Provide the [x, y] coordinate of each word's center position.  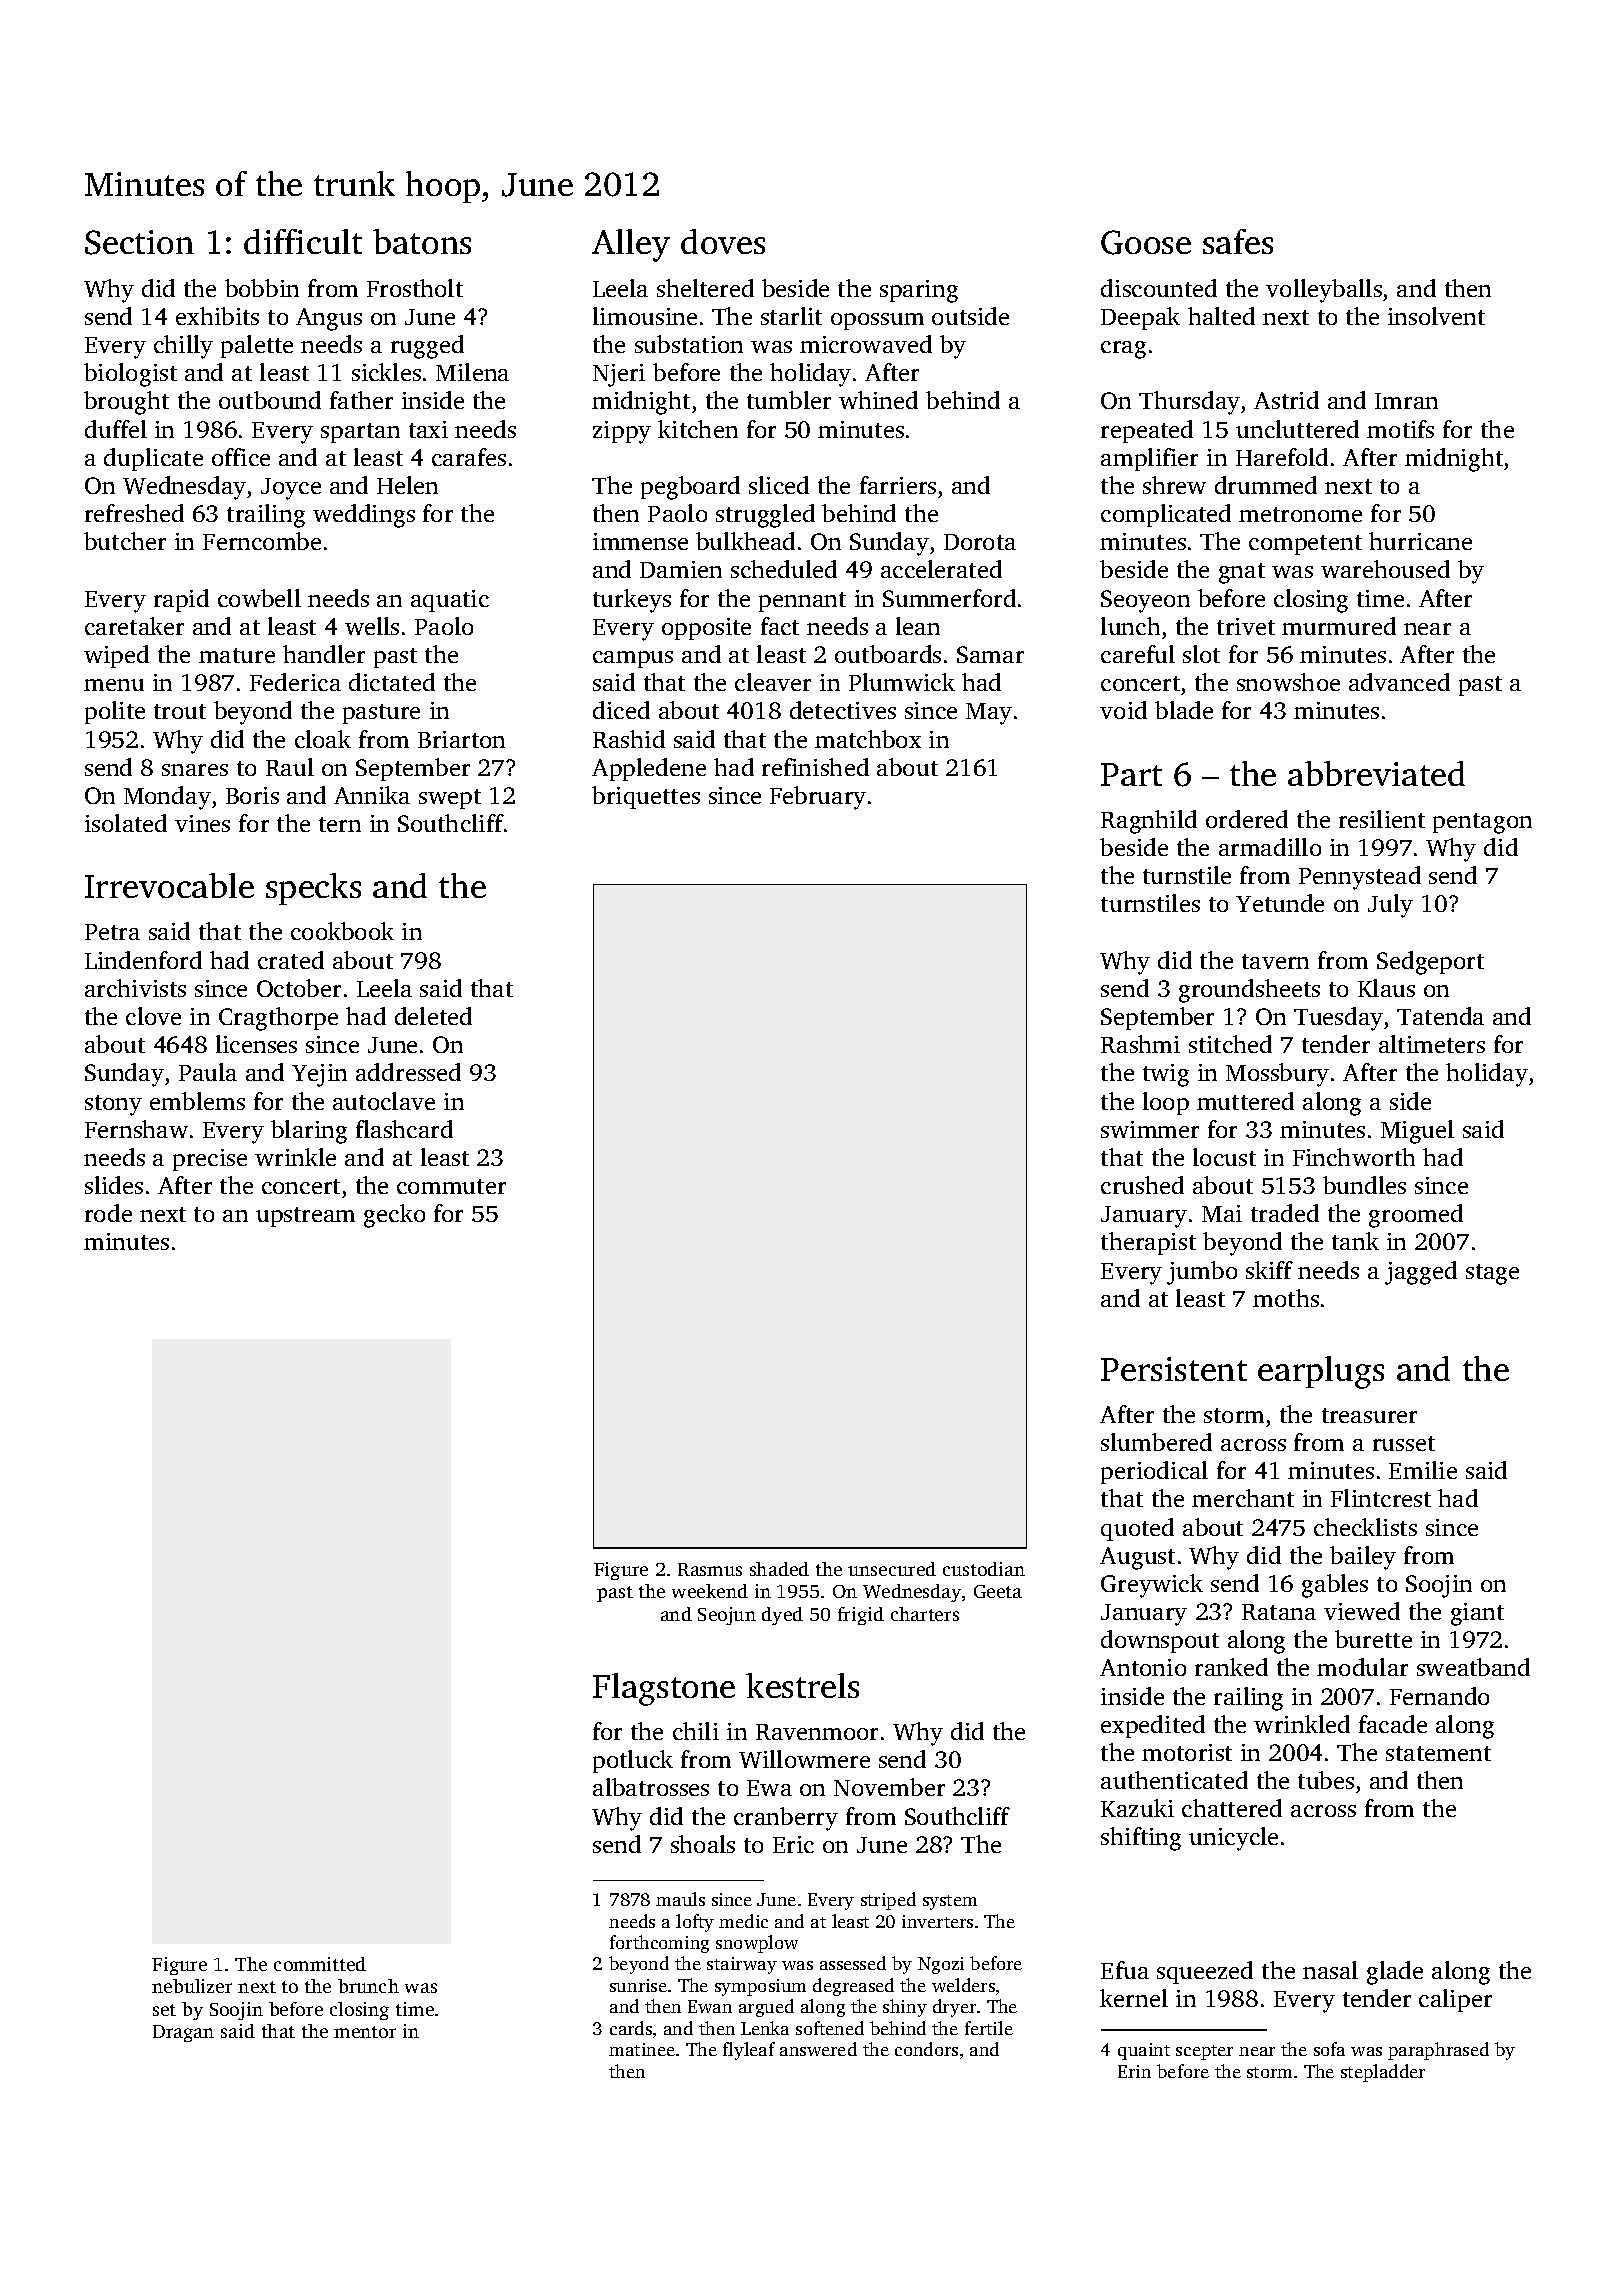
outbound [270, 400]
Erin [1134, 2071]
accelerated [941, 569]
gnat [1242, 573]
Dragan [183, 2033]
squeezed [1205, 1972]
